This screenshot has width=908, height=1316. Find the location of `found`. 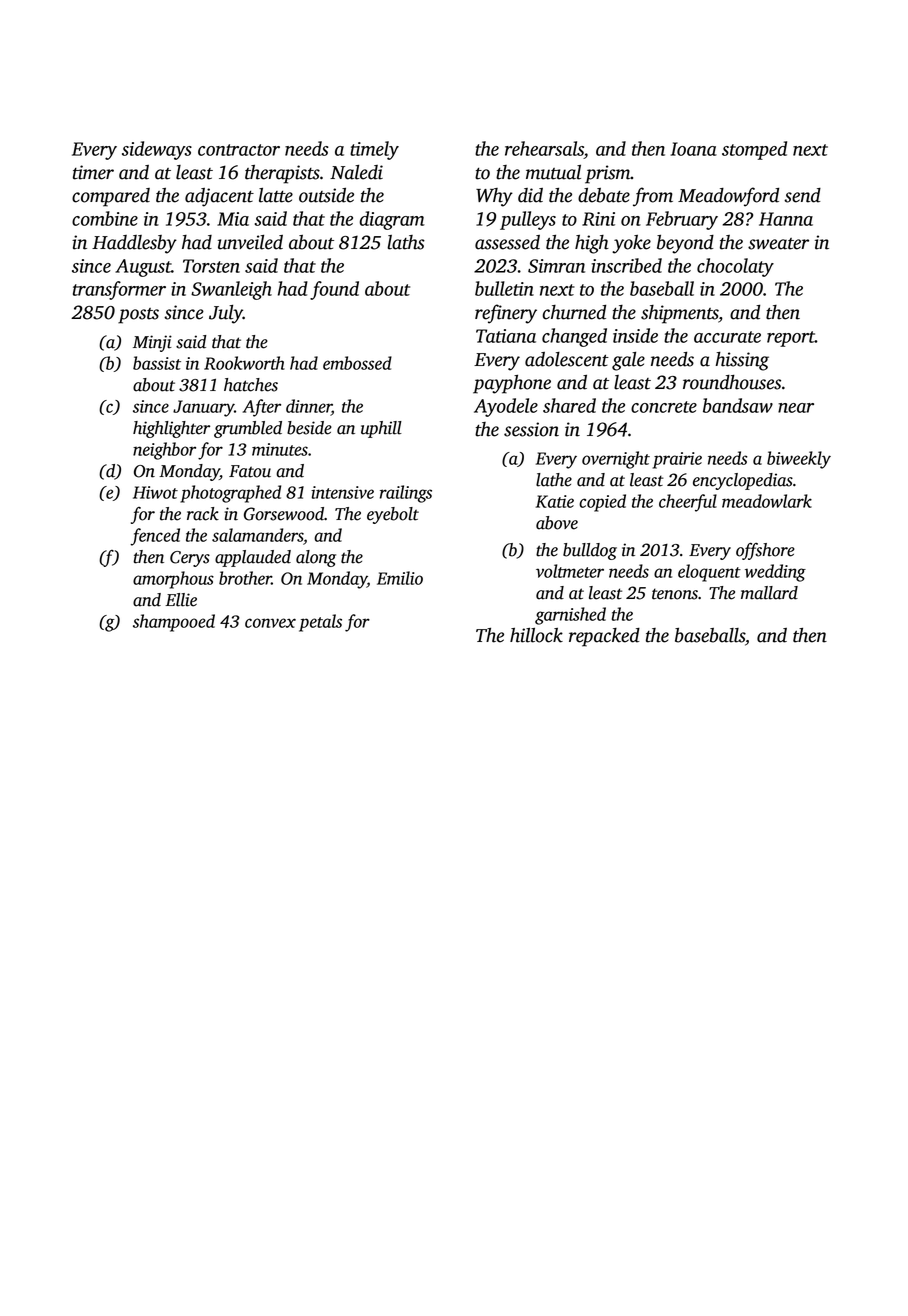

found is located at coordinates (334, 290).
